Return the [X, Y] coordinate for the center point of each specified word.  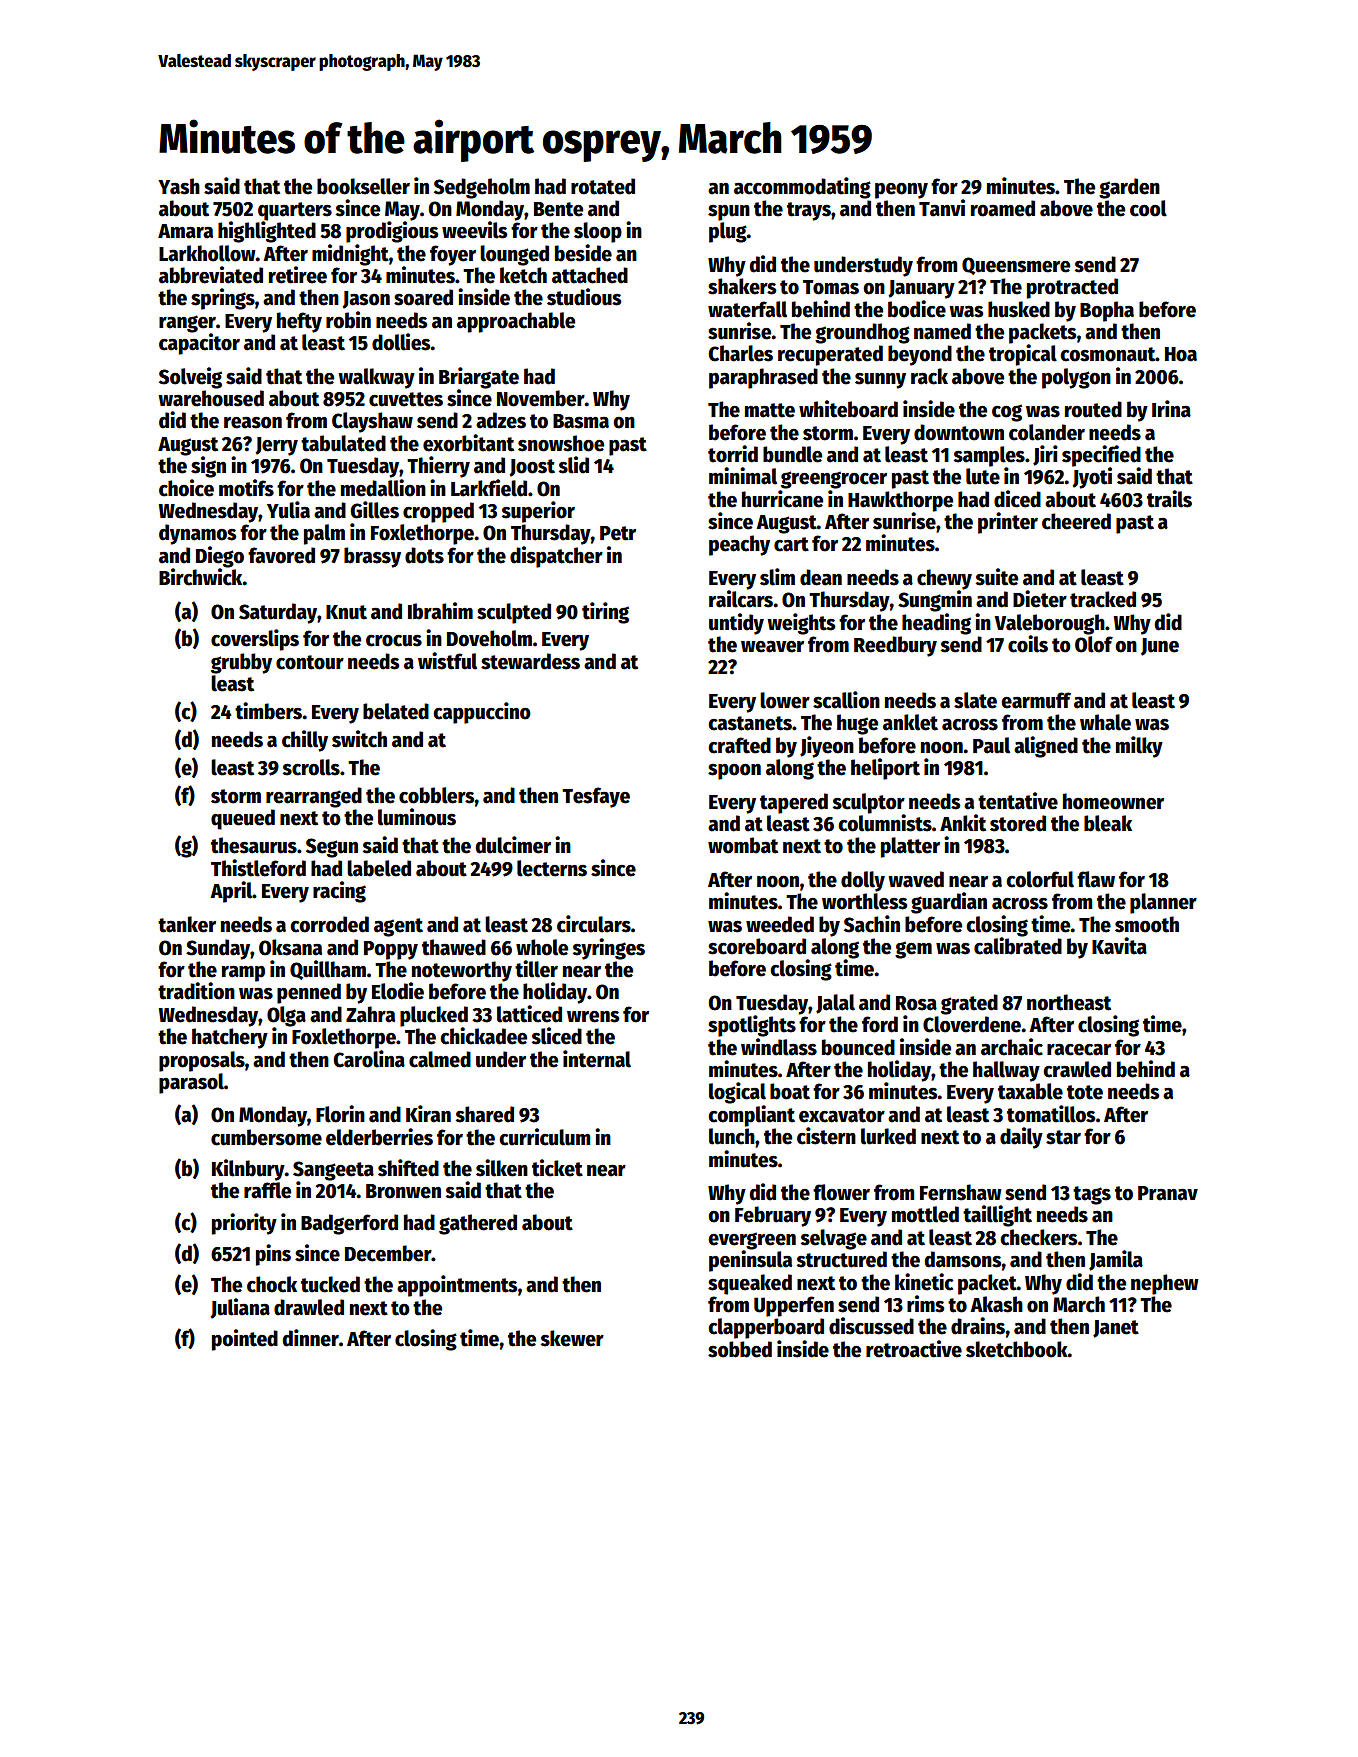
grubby [241, 663]
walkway [376, 378]
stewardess [530, 661]
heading [936, 624]
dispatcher [556, 557]
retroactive [914, 1349]
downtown [959, 432]
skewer [572, 1338]
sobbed [740, 1349]
